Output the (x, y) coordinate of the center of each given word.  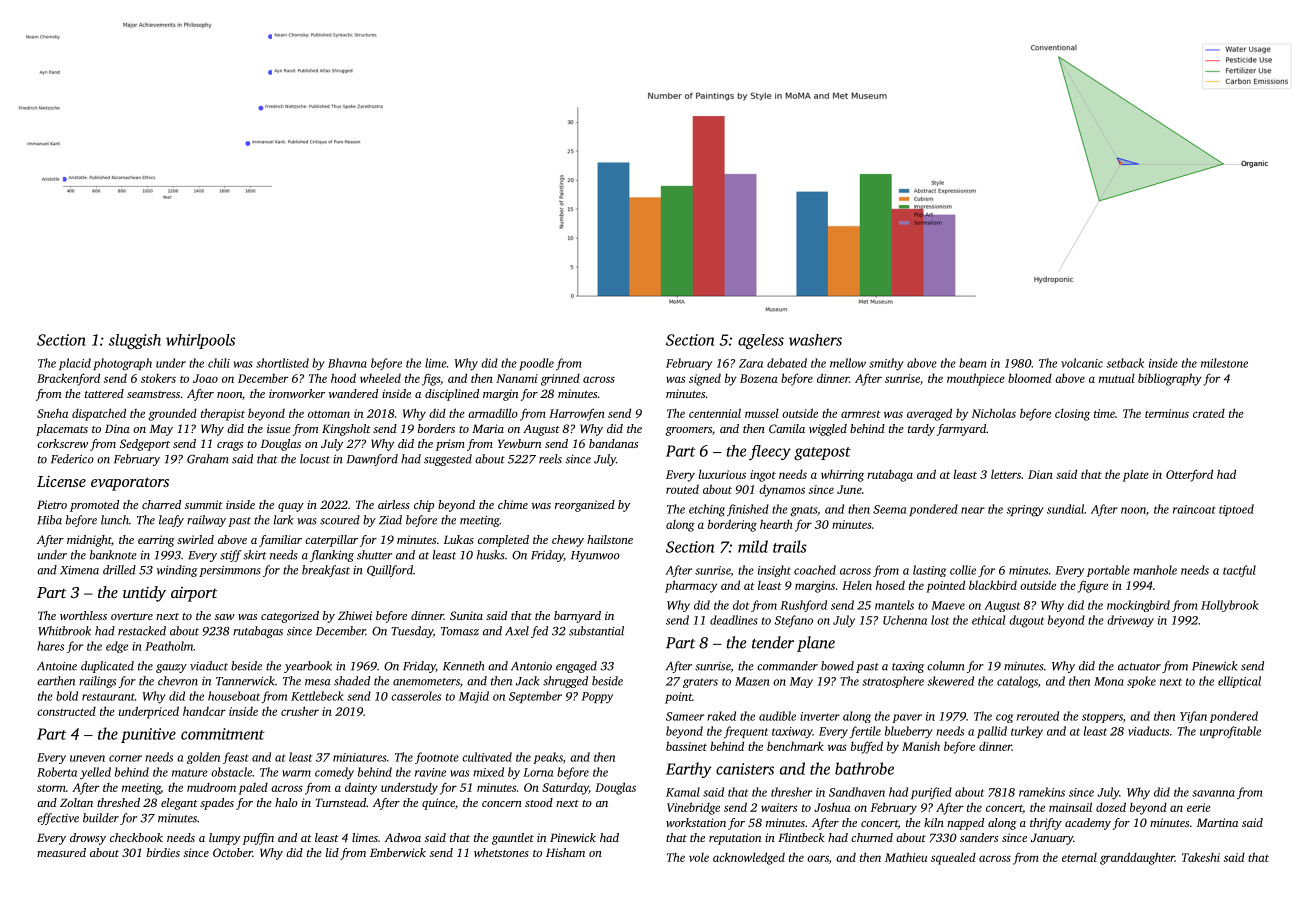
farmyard (961, 430)
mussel (762, 413)
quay (291, 507)
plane (816, 644)
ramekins (1042, 792)
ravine (430, 772)
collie (963, 570)
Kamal (683, 792)
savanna (1213, 793)
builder (101, 818)
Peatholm (169, 646)
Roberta (57, 772)
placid (75, 364)
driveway (1130, 621)
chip (424, 506)
